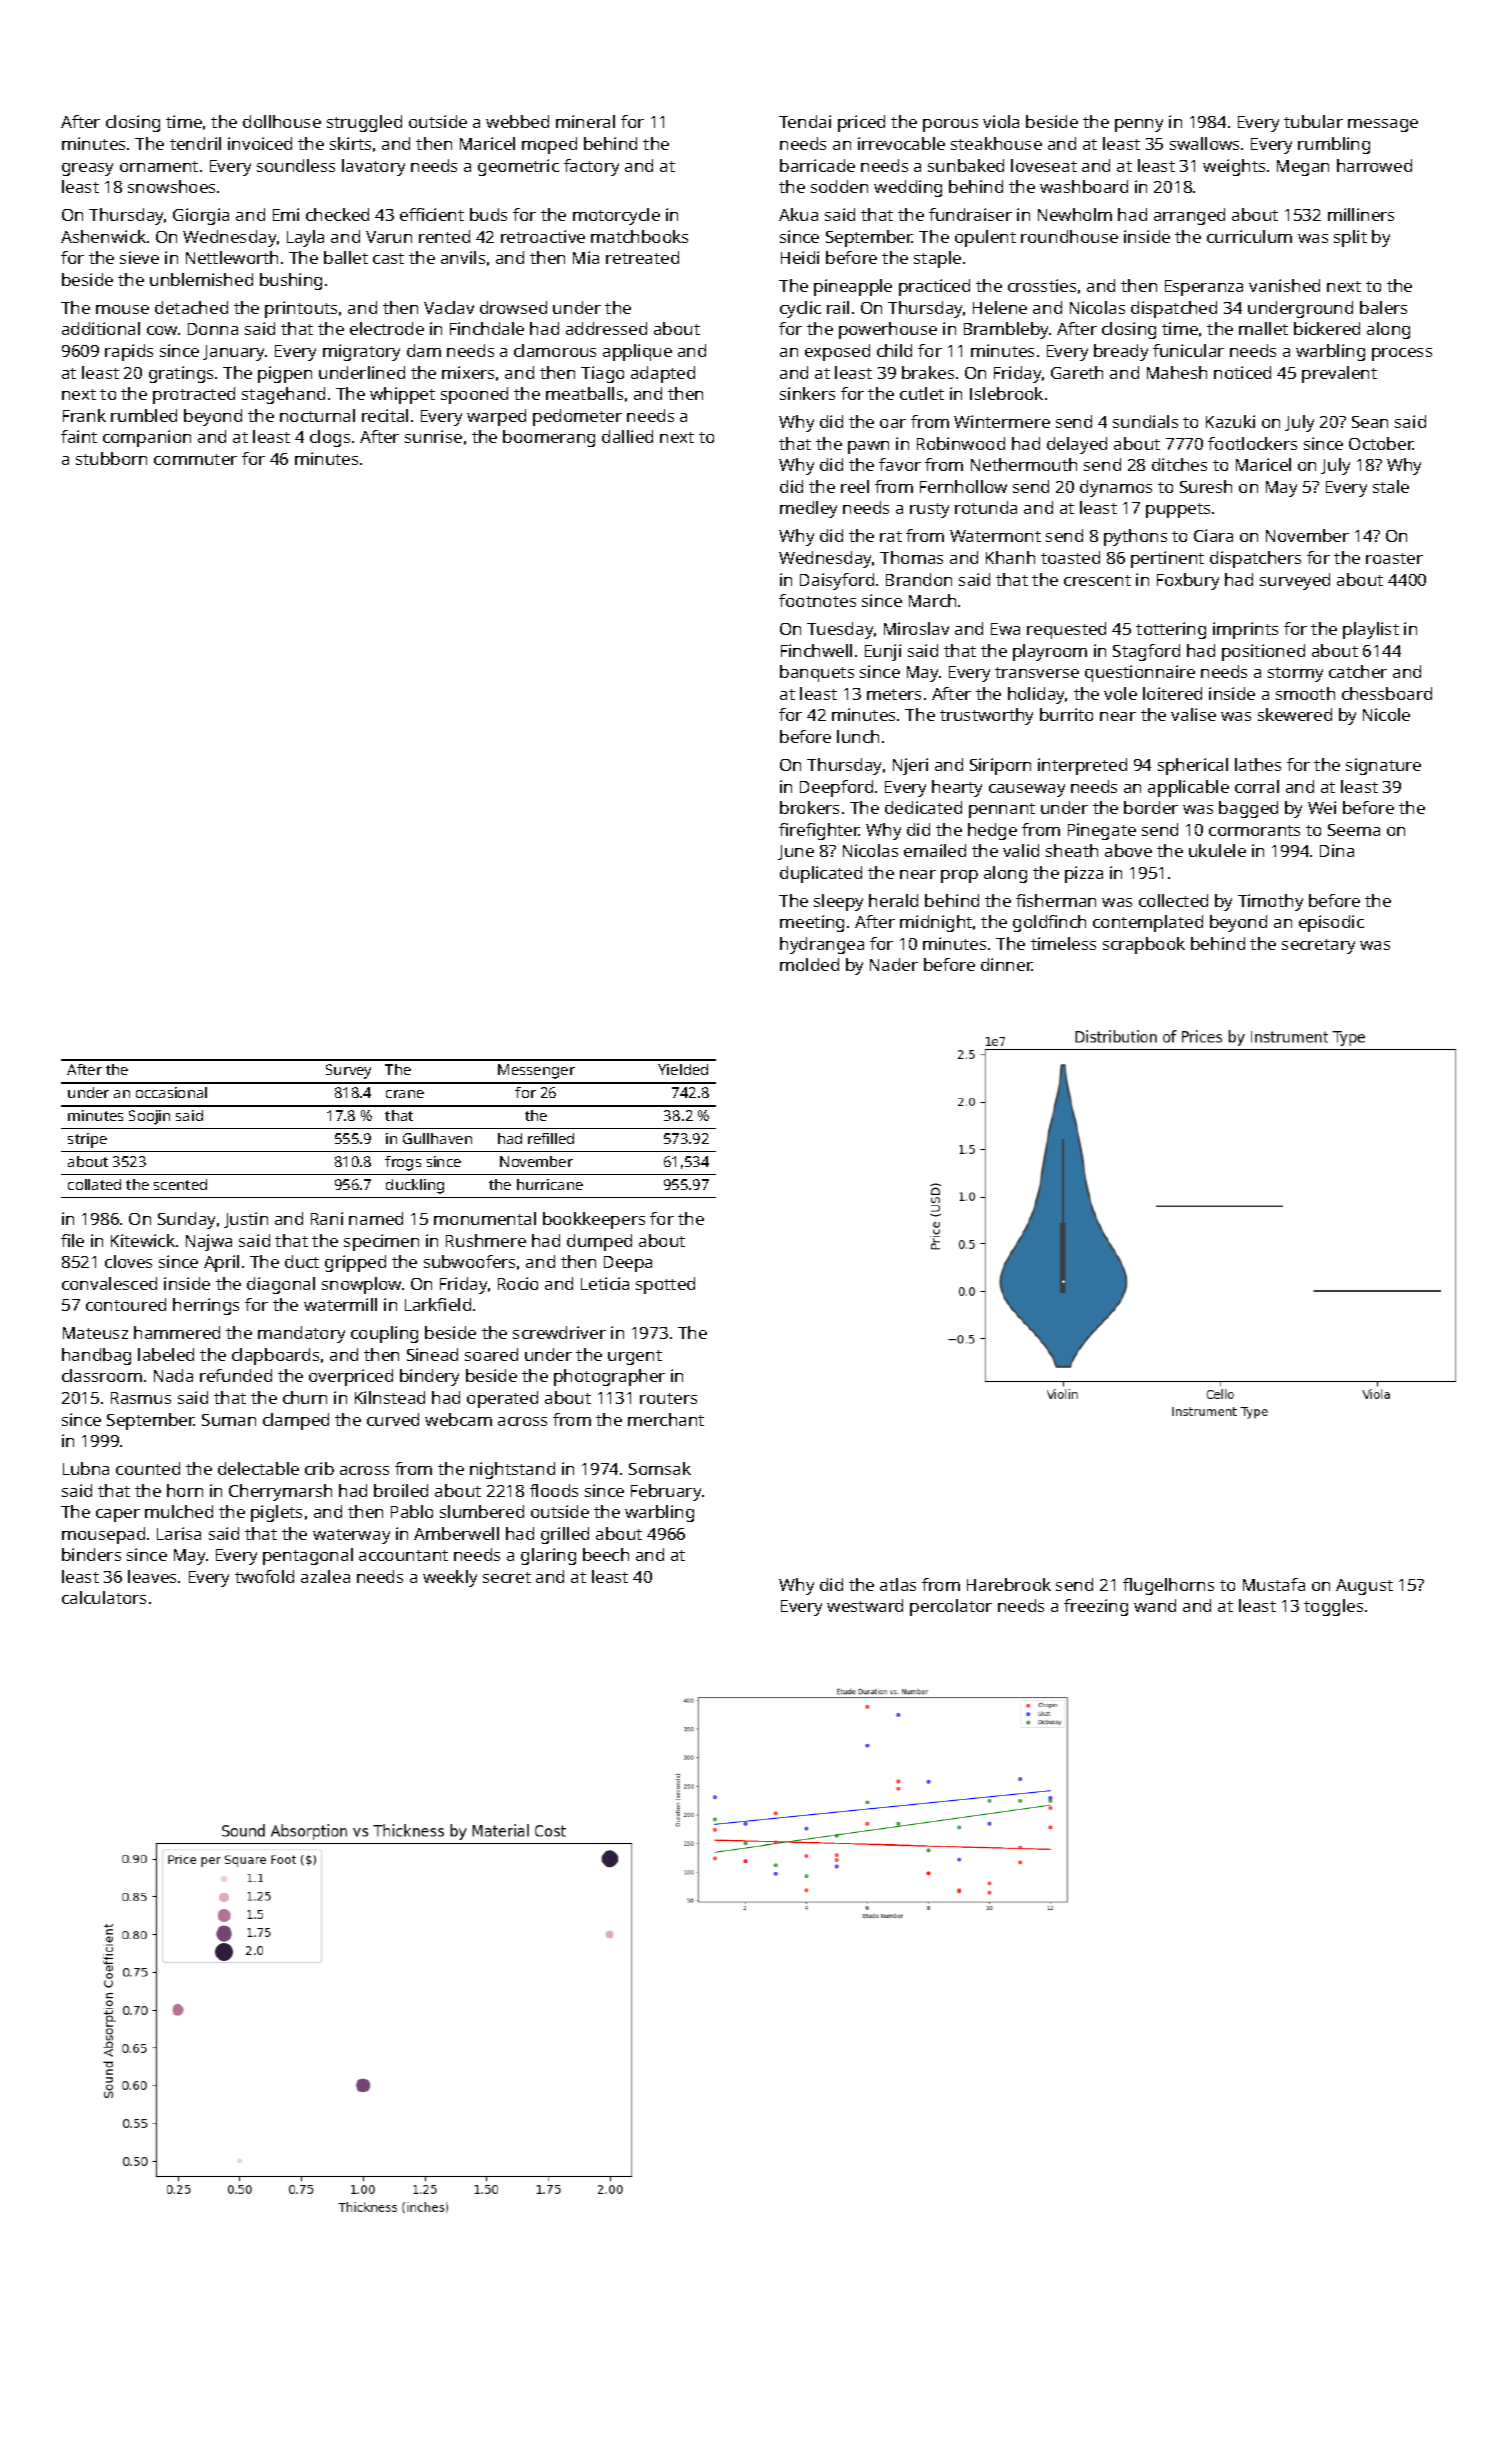 The image size is (1496, 2464). I want to click on lavatory, so click(373, 167).
